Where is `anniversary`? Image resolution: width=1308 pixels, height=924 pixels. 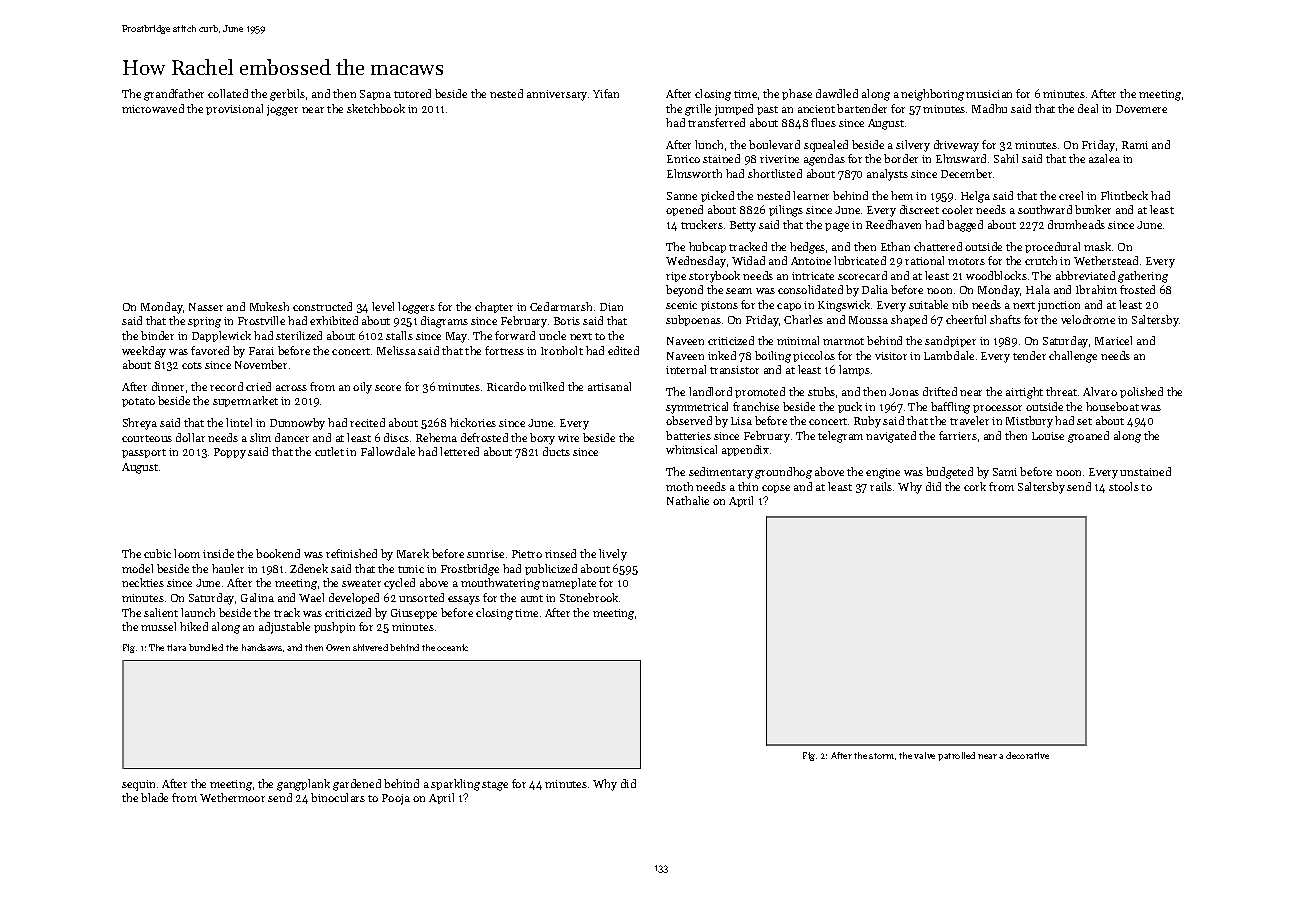 anniversary is located at coordinates (557, 95).
